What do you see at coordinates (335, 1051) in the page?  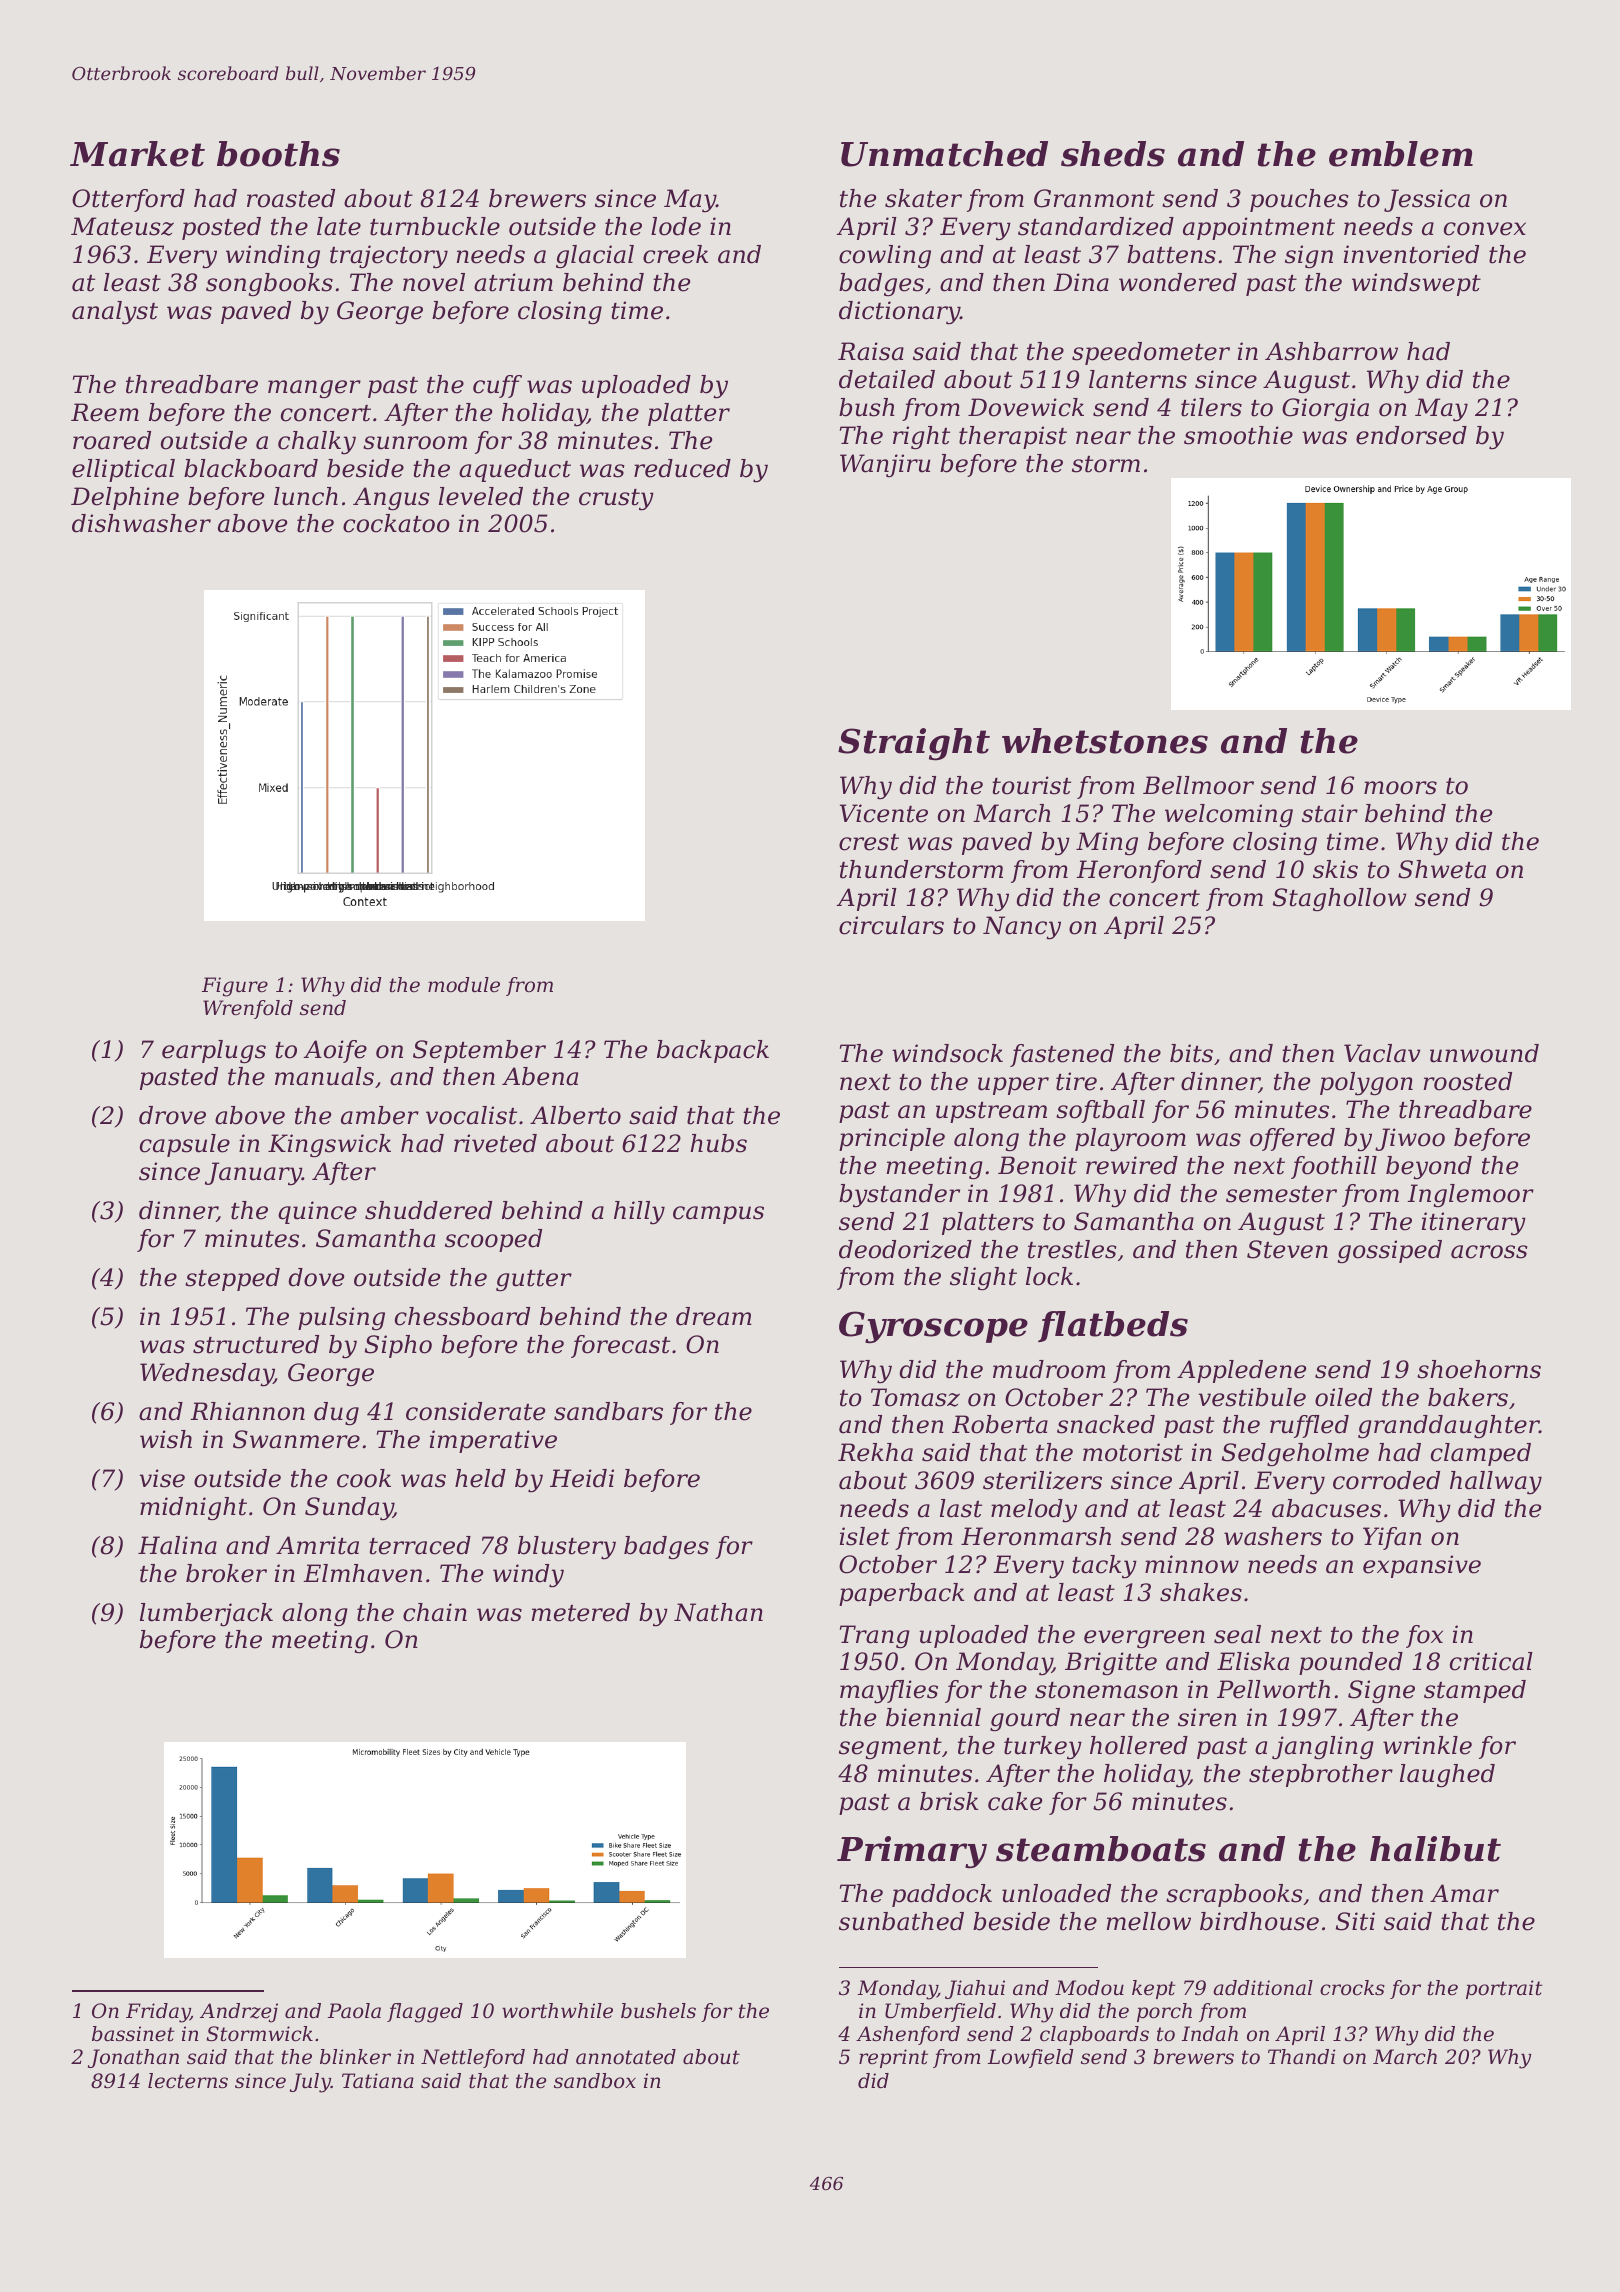 I see `Aoife` at bounding box center [335, 1051].
